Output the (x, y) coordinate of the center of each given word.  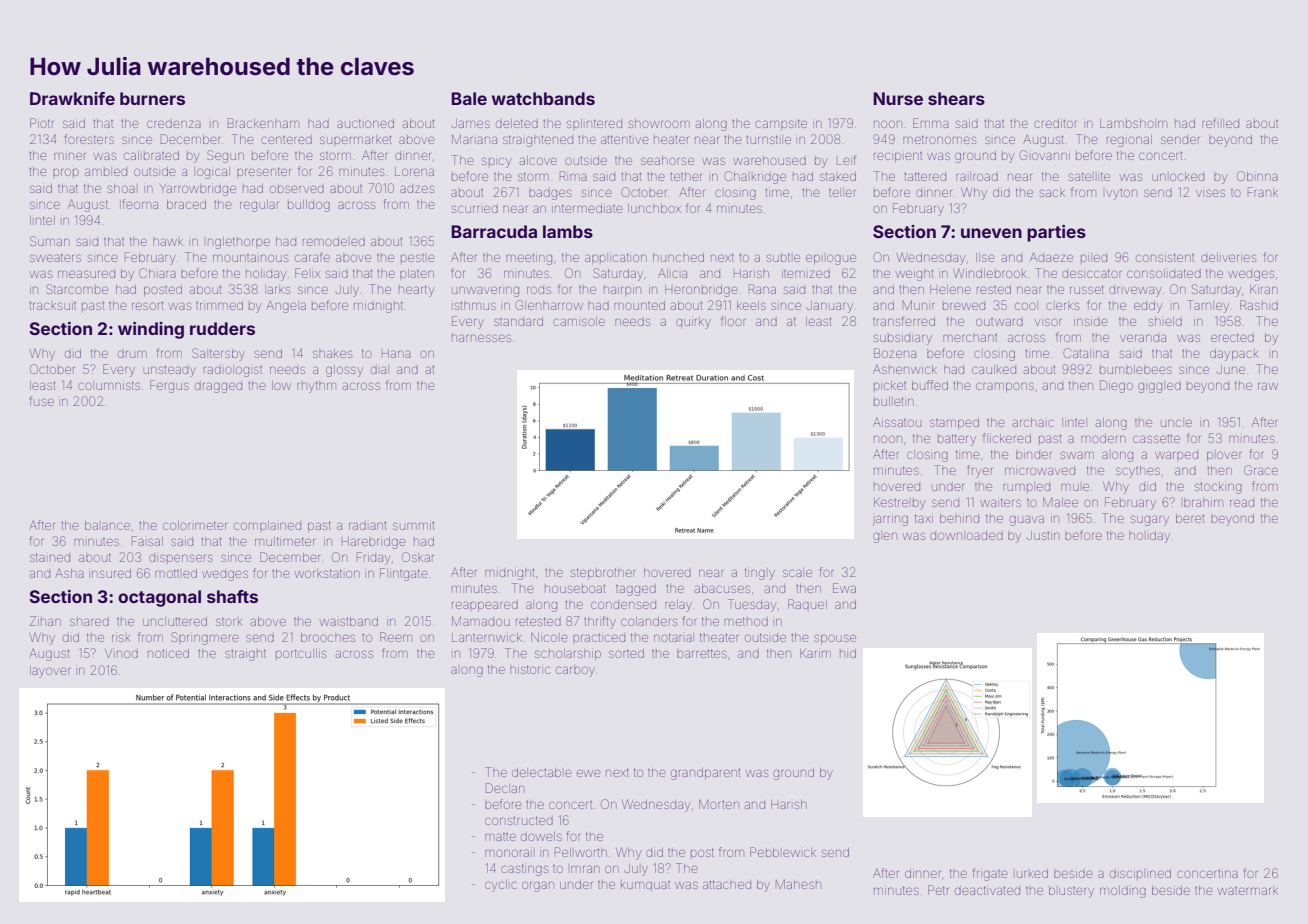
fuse (42, 401)
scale (797, 573)
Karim (815, 653)
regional (1129, 141)
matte (500, 837)
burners (152, 98)
